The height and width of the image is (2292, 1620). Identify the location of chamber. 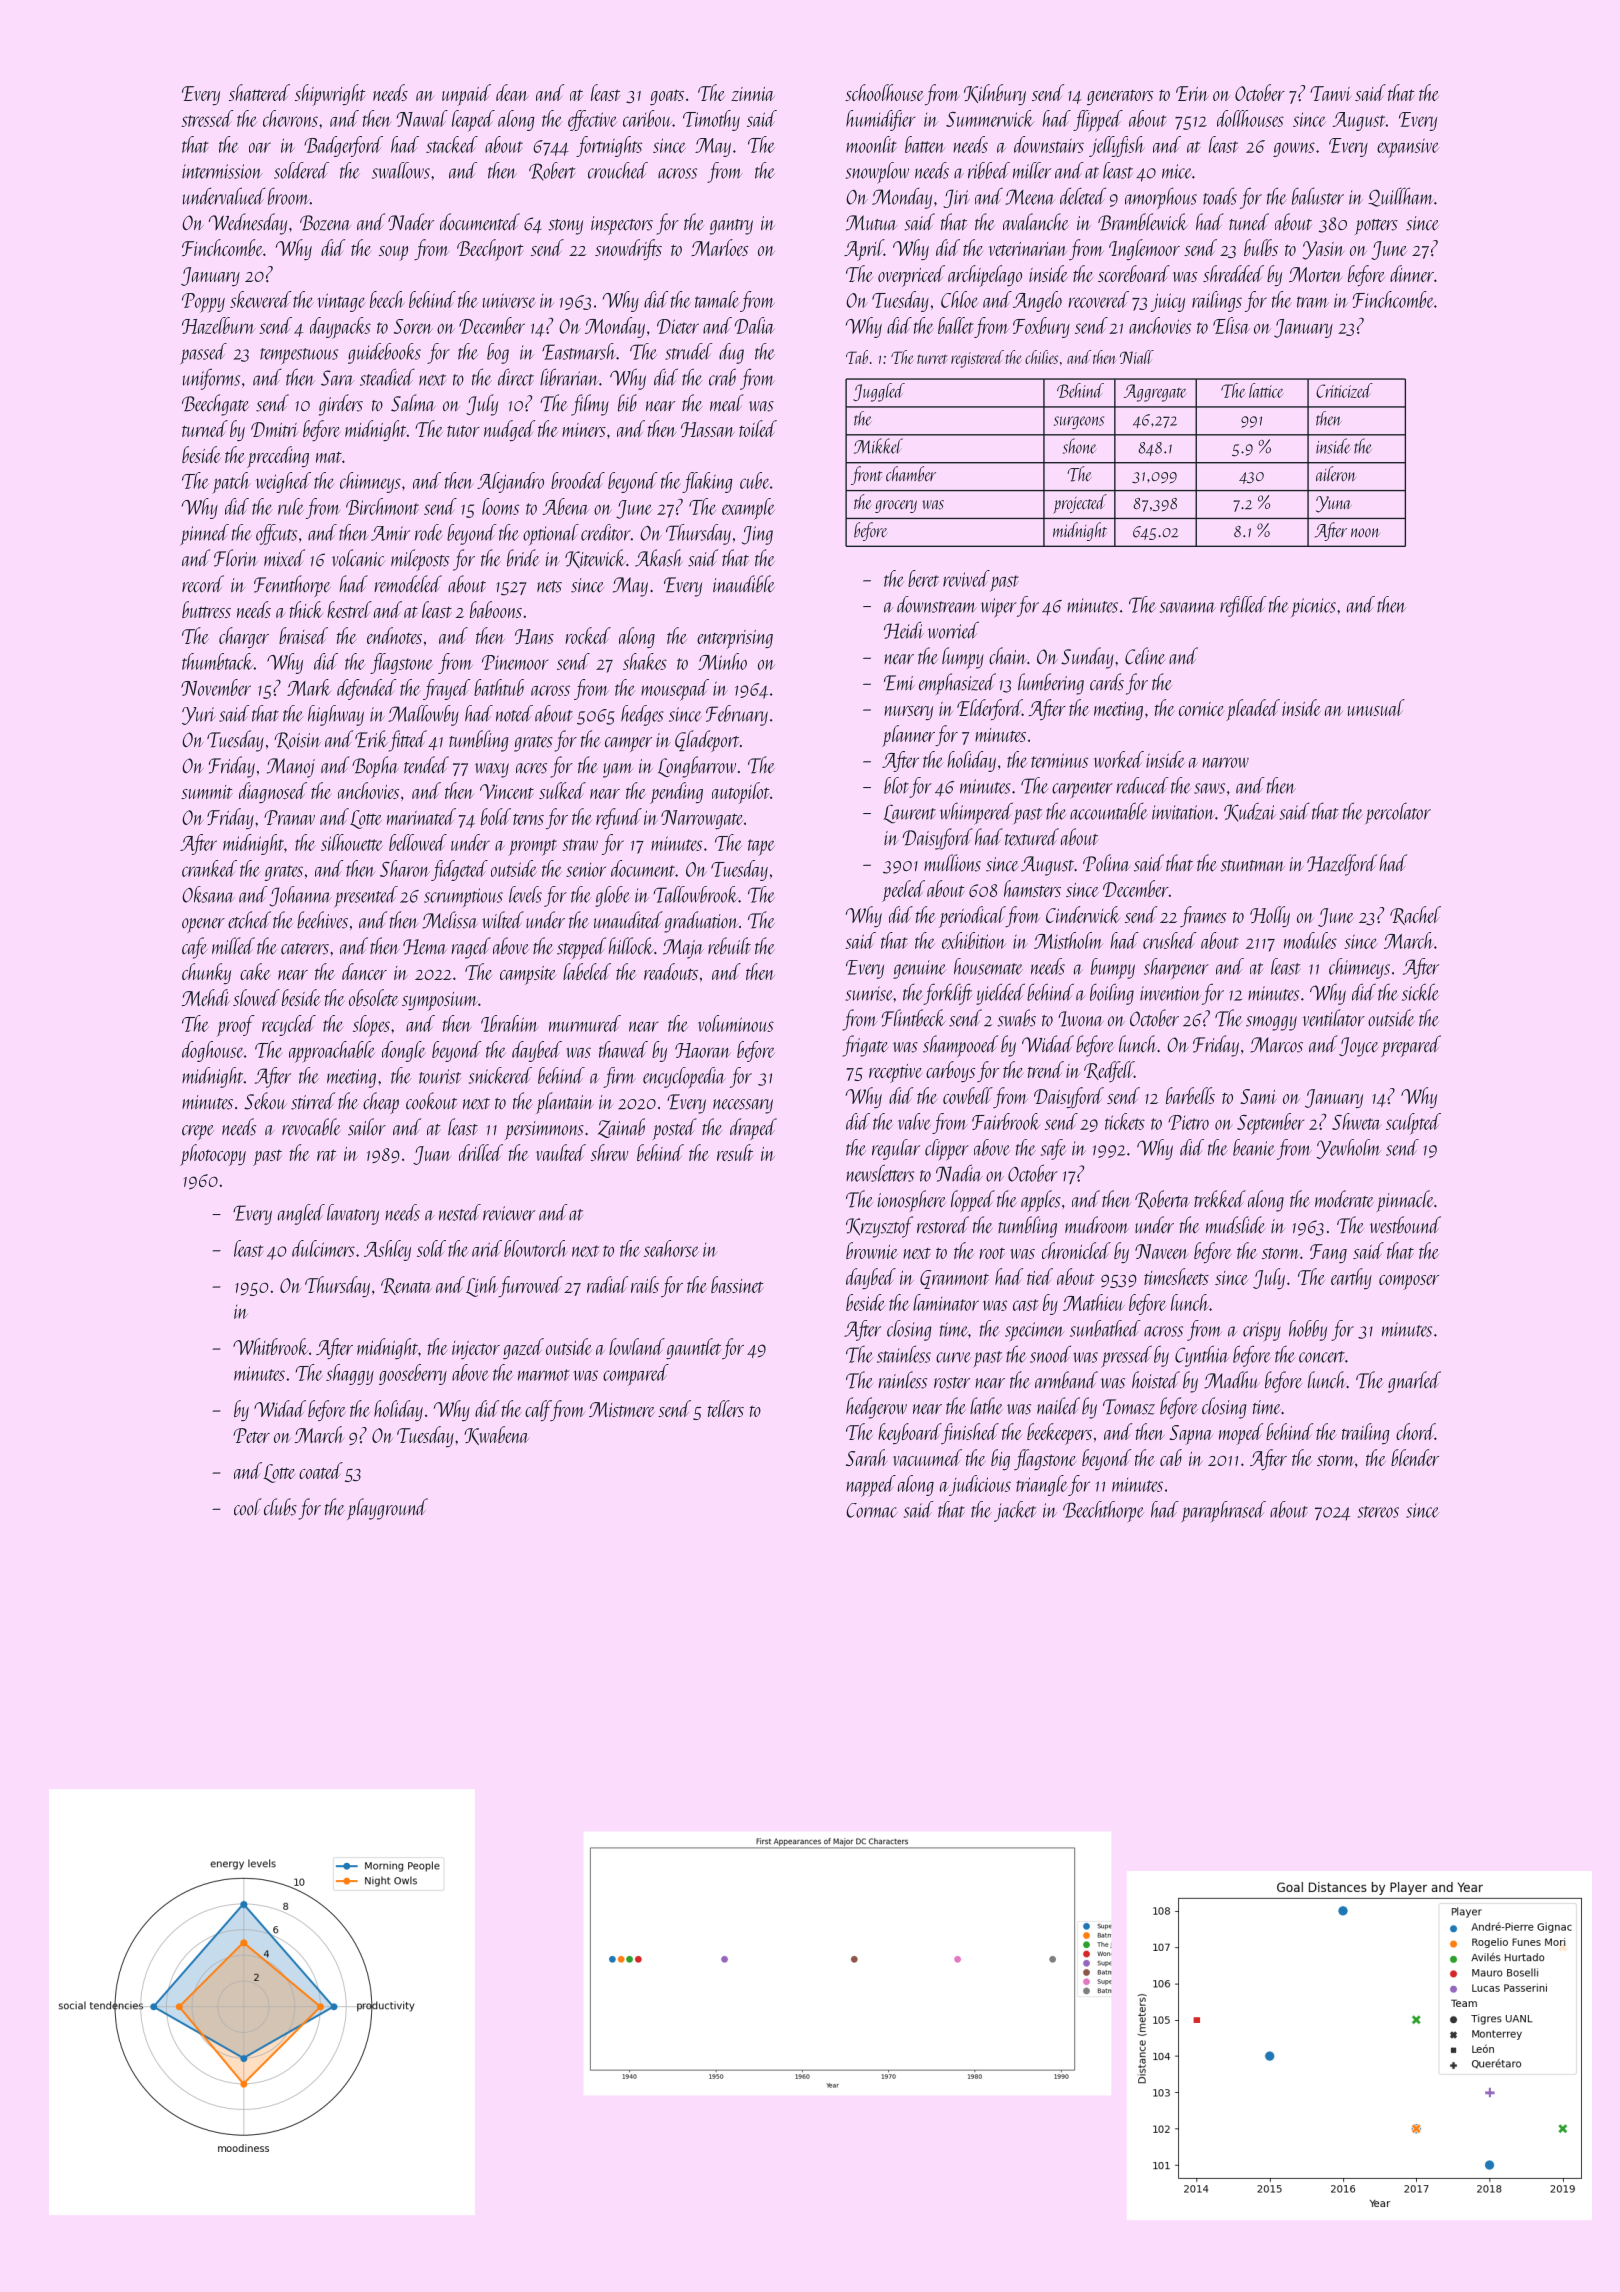
(911, 474).
